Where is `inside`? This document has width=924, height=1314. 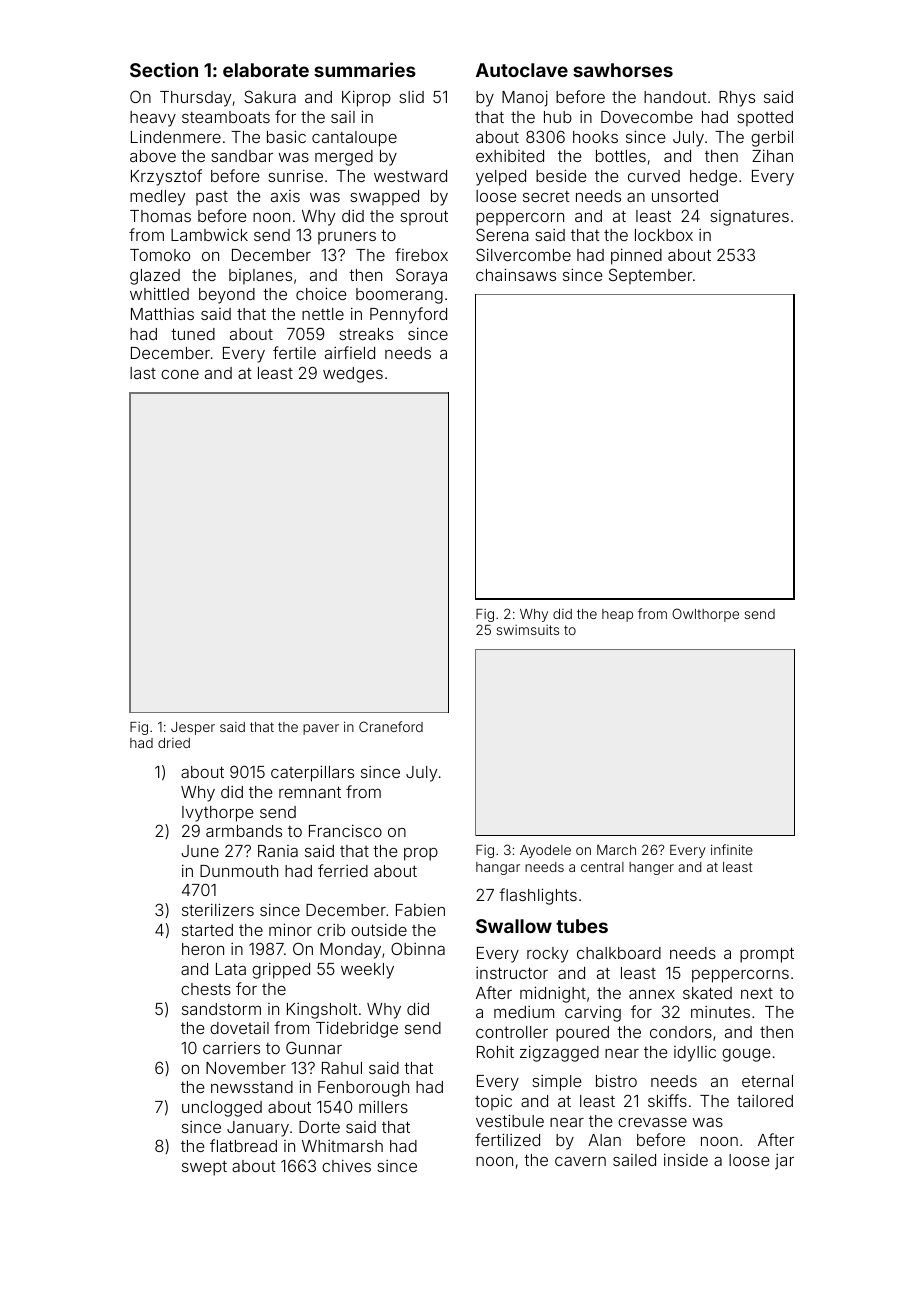
inside is located at coordinates (686, 1160).
